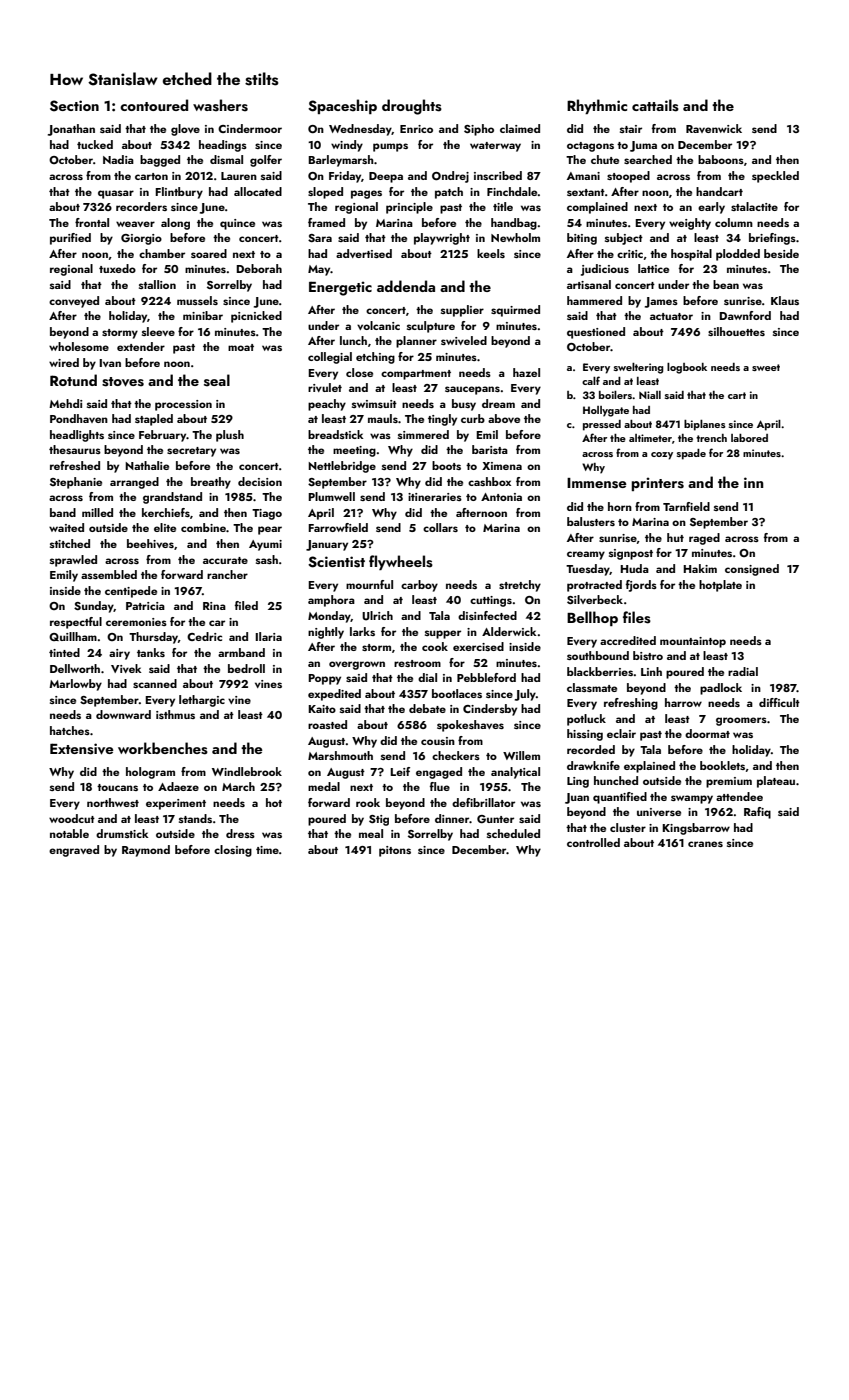 This screenshot has width=849, height=1400. I want to click on barista, so click(490, 449).
